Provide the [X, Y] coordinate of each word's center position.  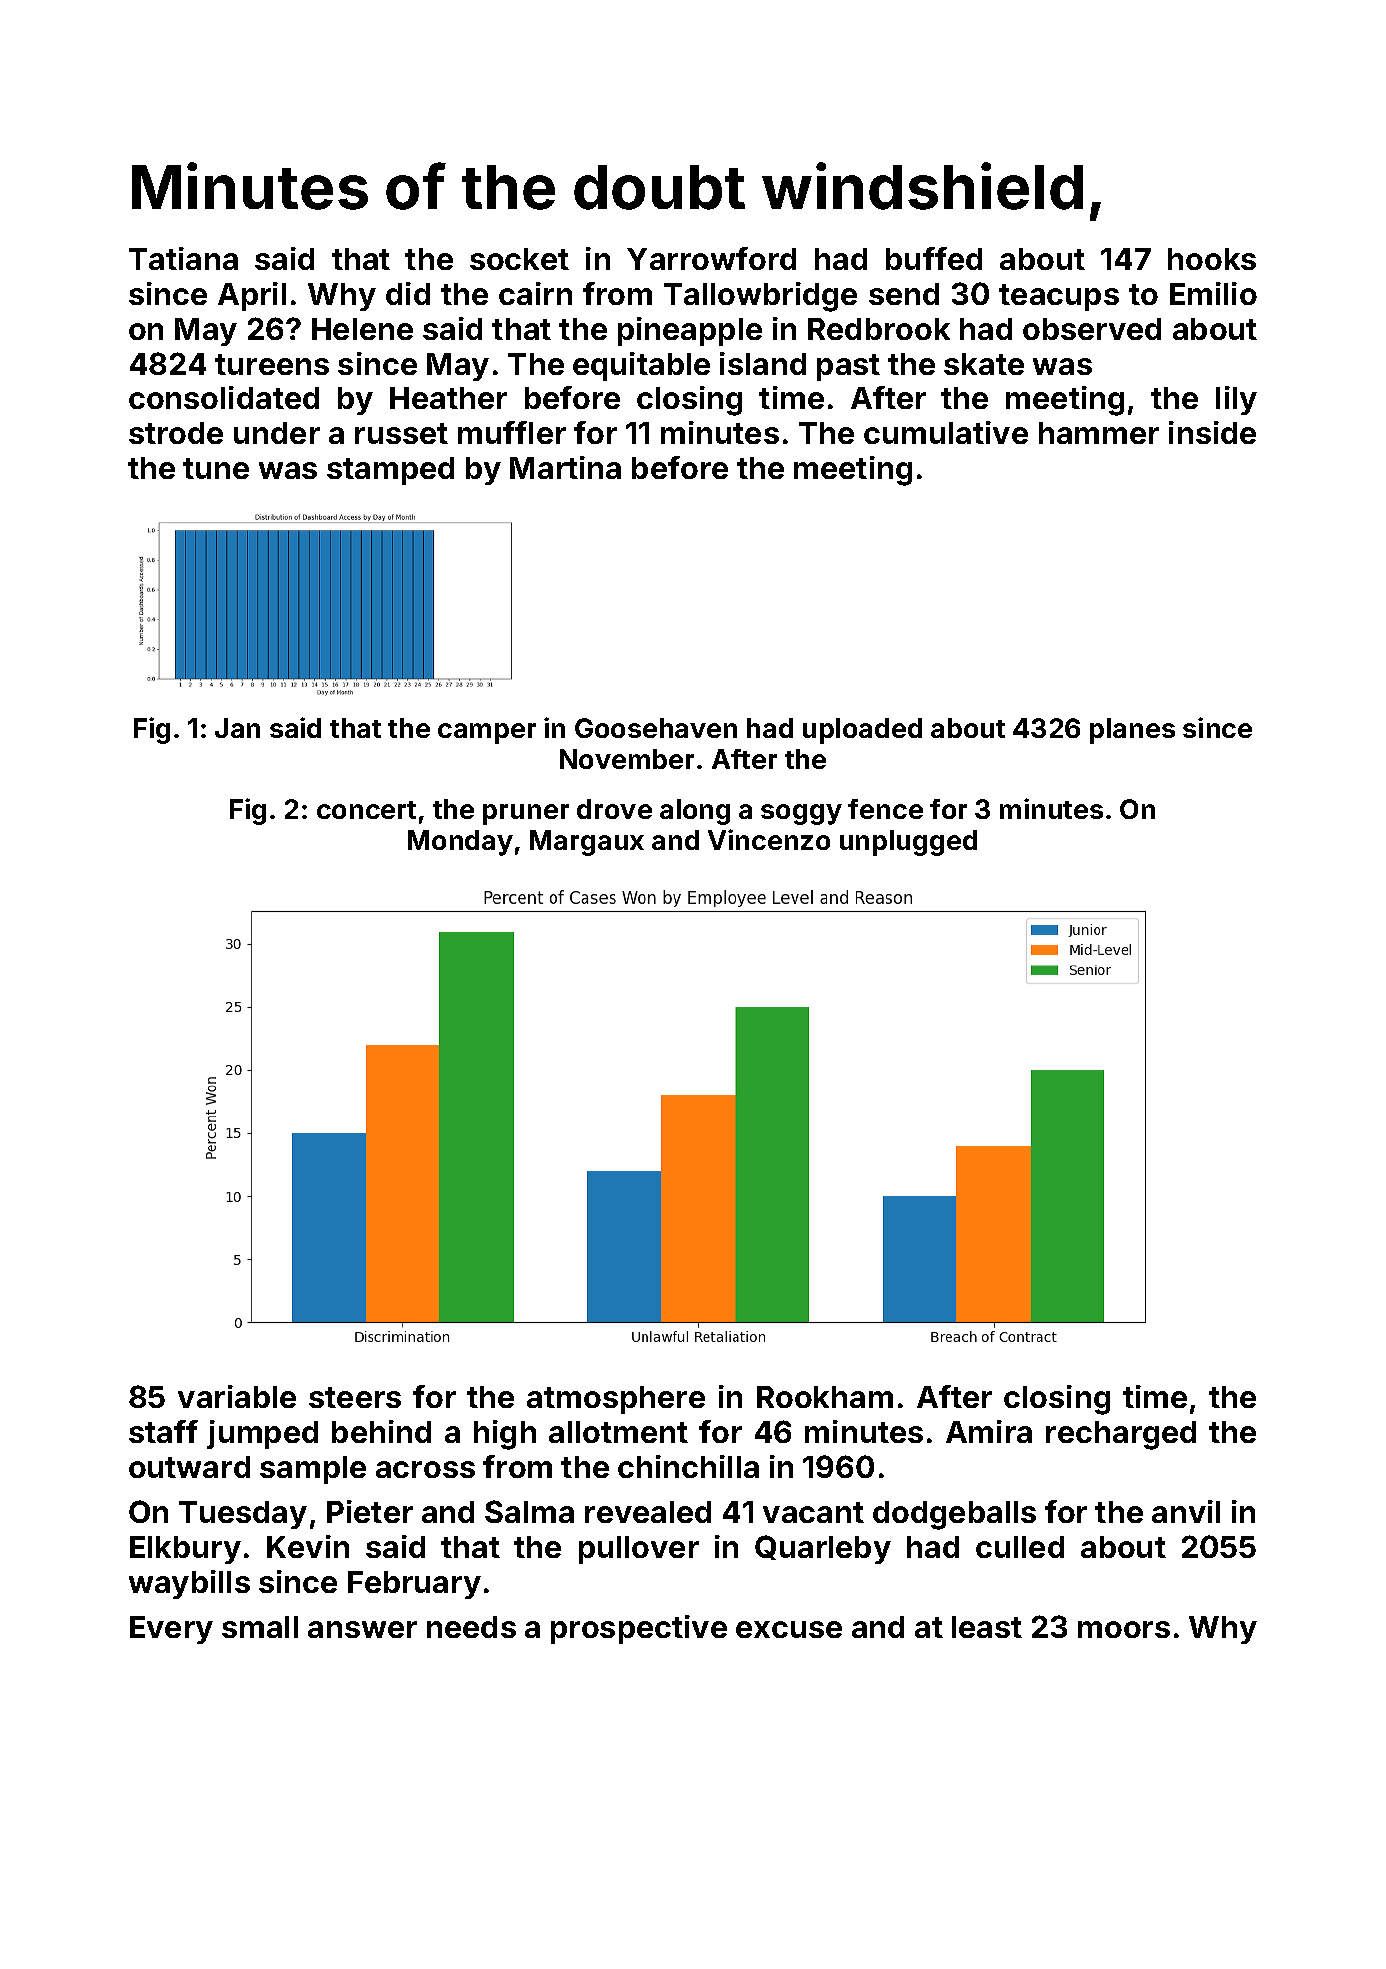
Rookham [825, 1397]
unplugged [908, 843]
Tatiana [183, 258]
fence [885, 809]
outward [189, 1467]
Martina [565, 467]
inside [1212, 432]
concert [366, 810]
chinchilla [688, 1466]
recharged [1121, 1435]
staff [163, 1431]
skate [984, 364]
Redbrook [879, 329]
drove [614, 809]
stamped [390, 471]
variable [237, 1396]
